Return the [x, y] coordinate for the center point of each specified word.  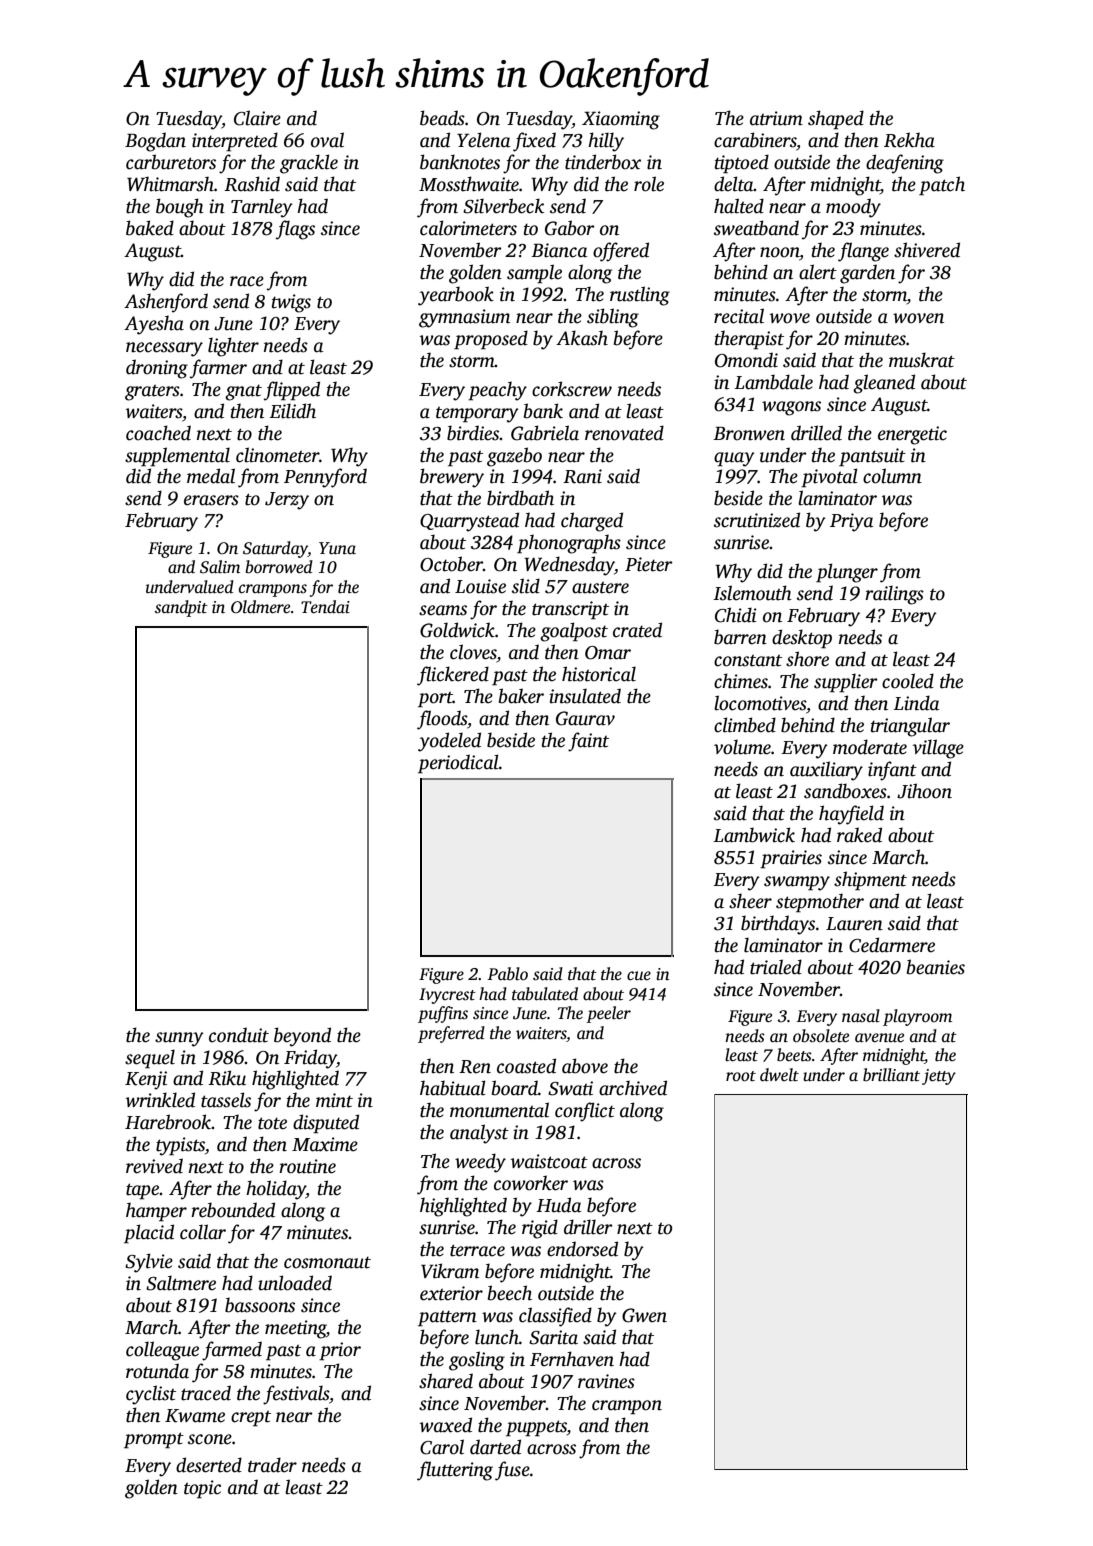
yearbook [456, 296]
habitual [453, 1088]
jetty [939, 1077]
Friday [310, 1059]
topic [202, 1489]
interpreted [235, 142]
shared [446, 1381]
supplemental [177, 457]
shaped [836, 120]
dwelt [779, 1075]
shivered [927, 250]
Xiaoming [621, 120]
